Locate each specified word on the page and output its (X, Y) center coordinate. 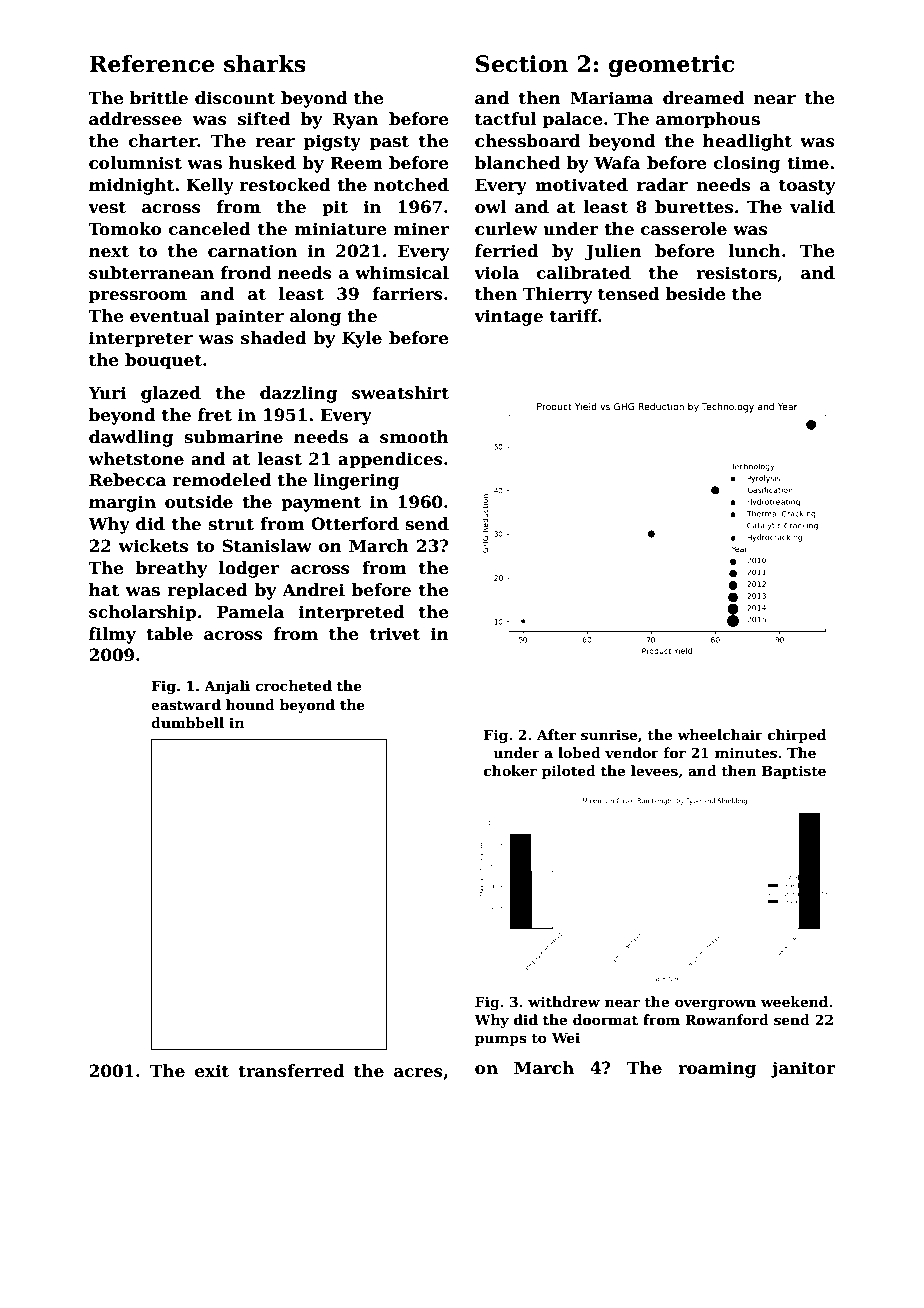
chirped (797, 736)
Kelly (210, 186)
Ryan (355, 120)
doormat (605, 1019)
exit (212, 1071)
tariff (574, 316)
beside (695, 294)
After (556, 734)
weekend (794, 1001)
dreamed (703, 98)
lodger (249, 569)
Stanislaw (267, 546)
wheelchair (720, 734)
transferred (291, 1071)
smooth (414, 437)
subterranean (151, 273)
